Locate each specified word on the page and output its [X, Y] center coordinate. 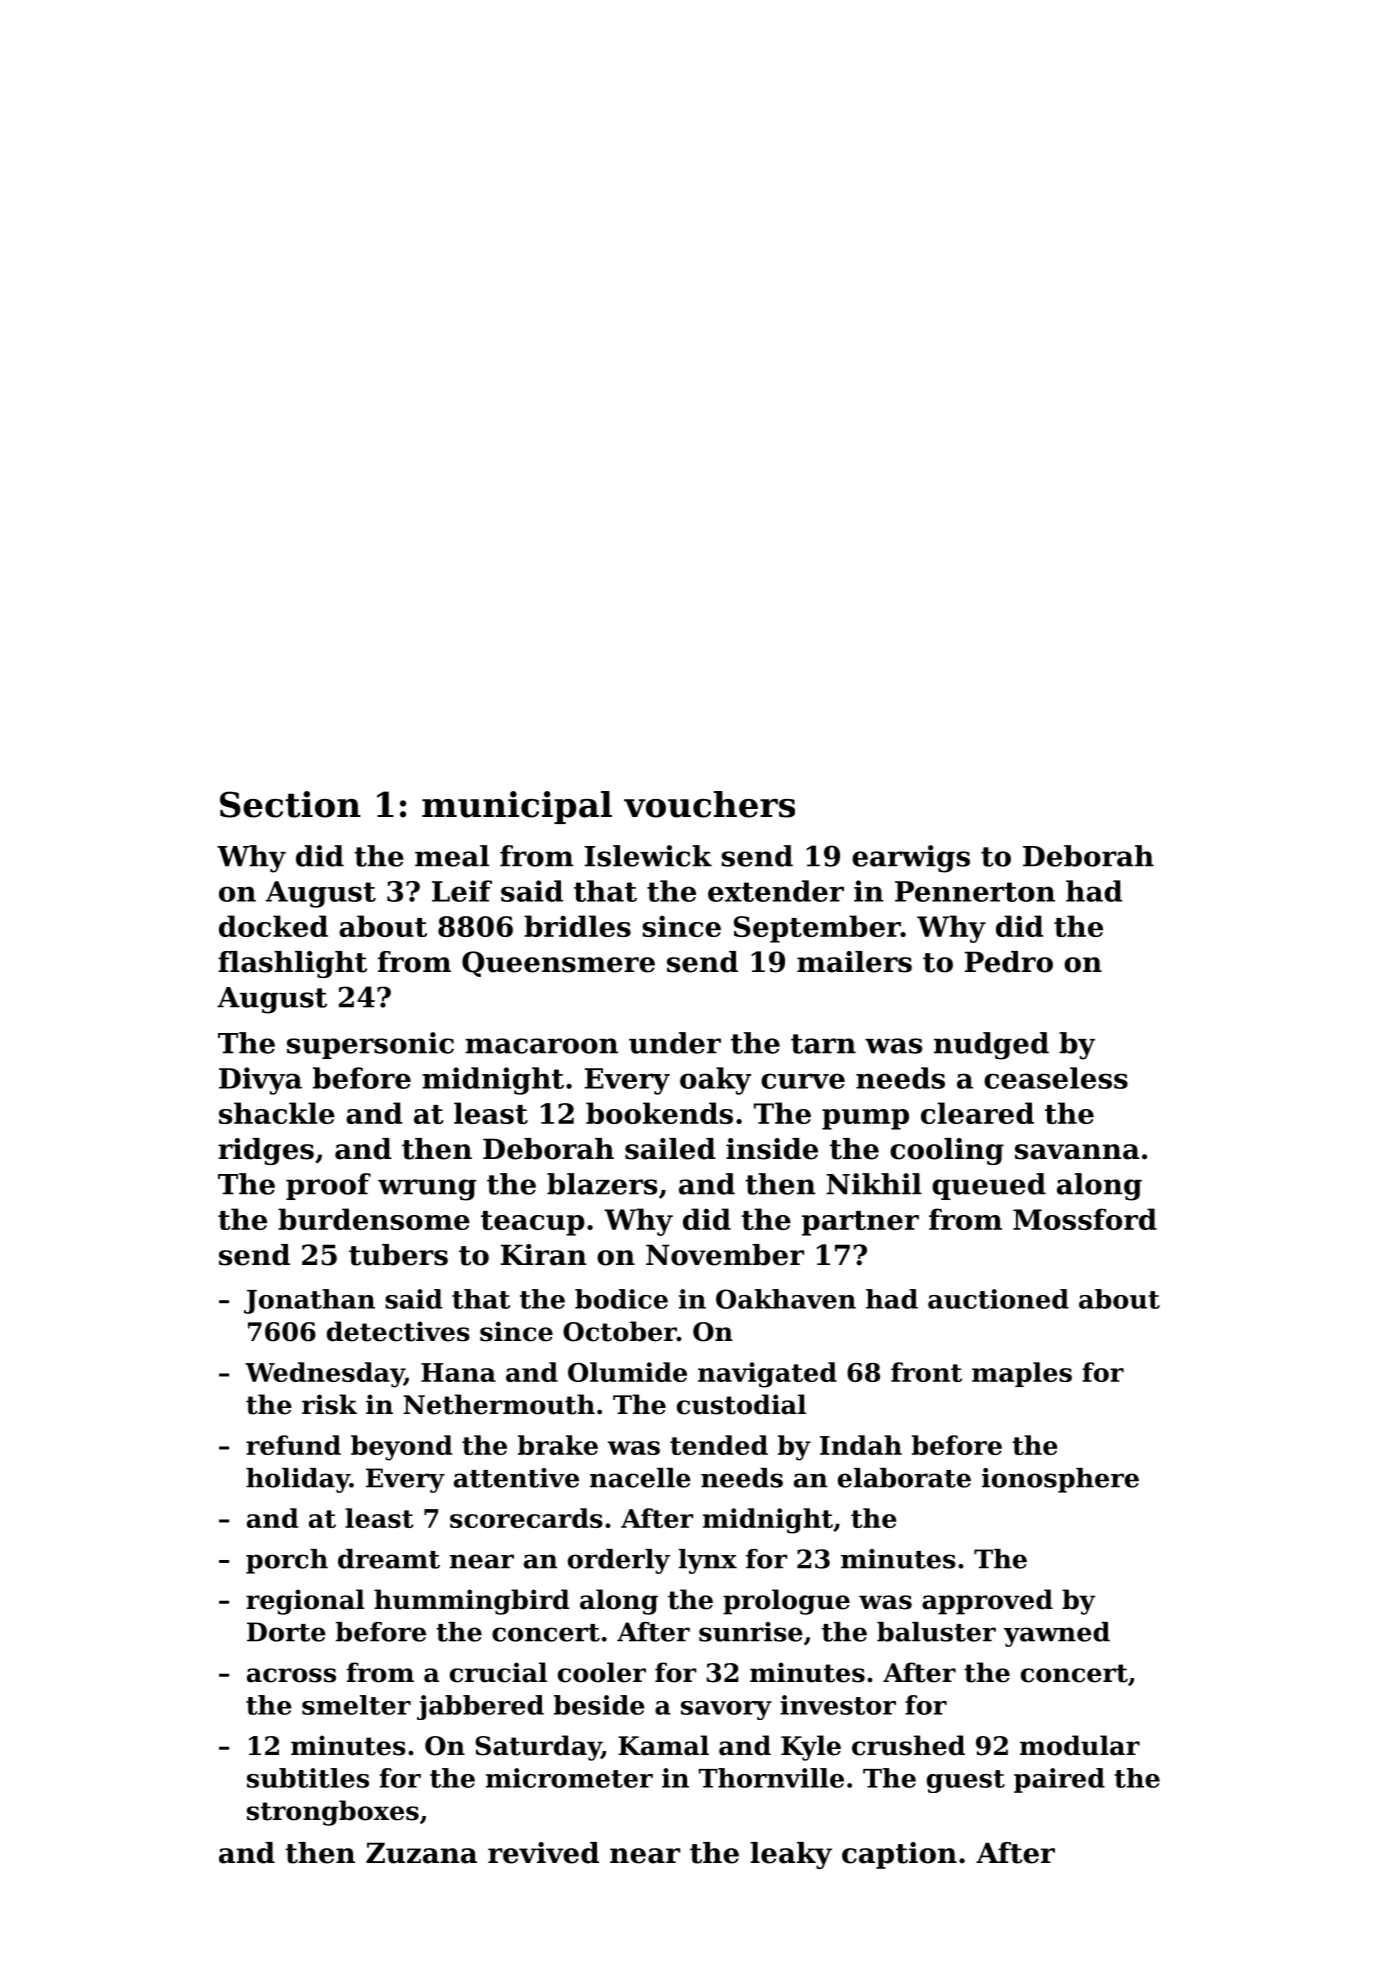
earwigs [911, 859]
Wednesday [324, 1375]
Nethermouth [499, 1404]
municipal [517, 807]
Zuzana [421, 1853]
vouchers [709, 804]
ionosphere [1060, 1480]
